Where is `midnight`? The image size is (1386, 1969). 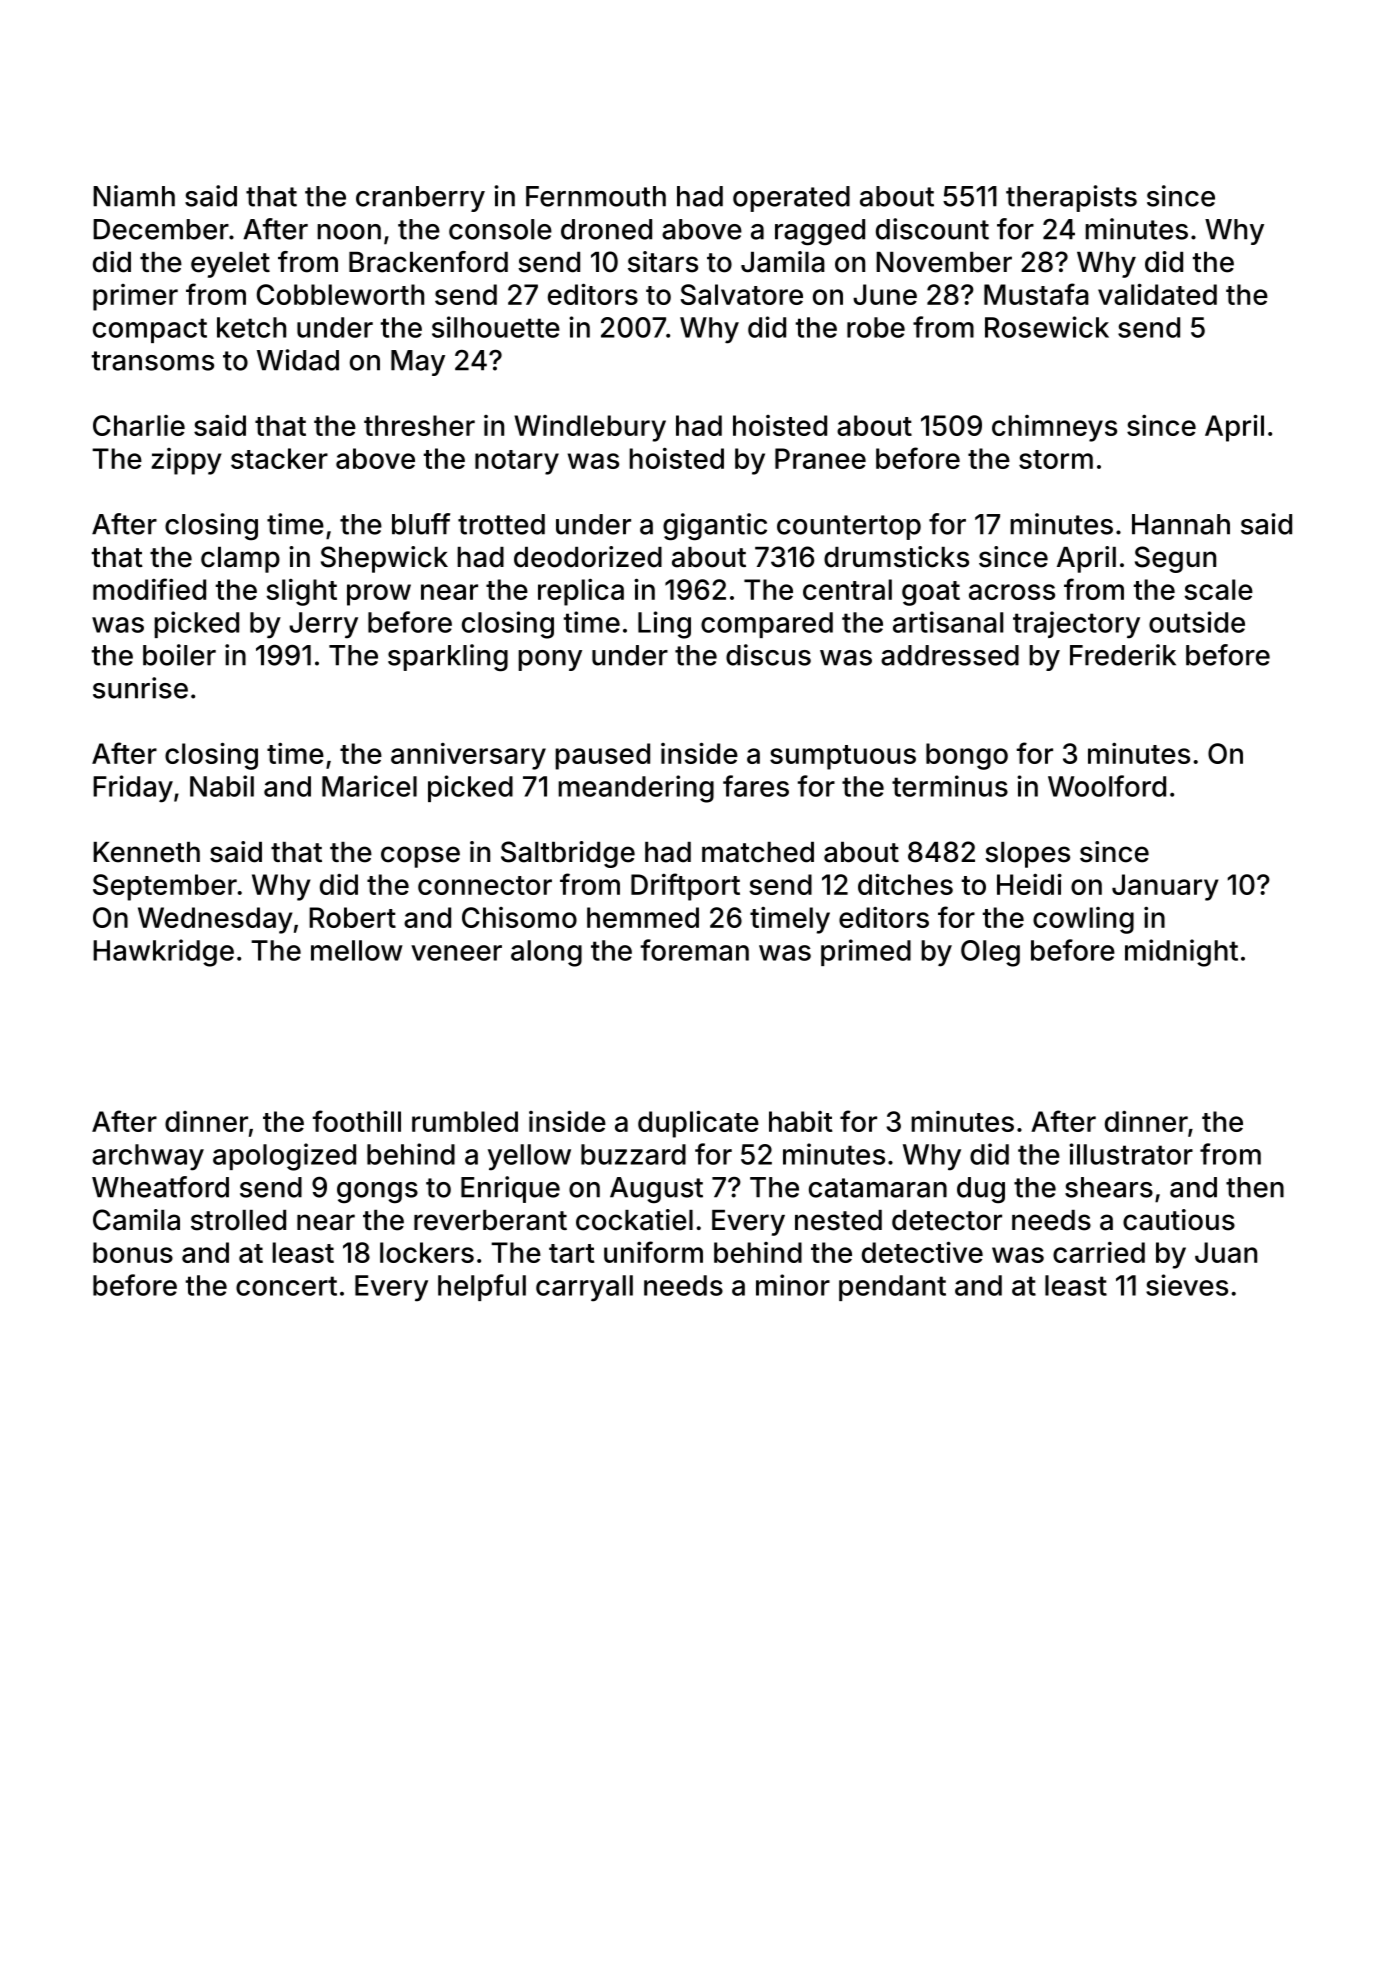
midnight is located at coordinates (1181, 953).
